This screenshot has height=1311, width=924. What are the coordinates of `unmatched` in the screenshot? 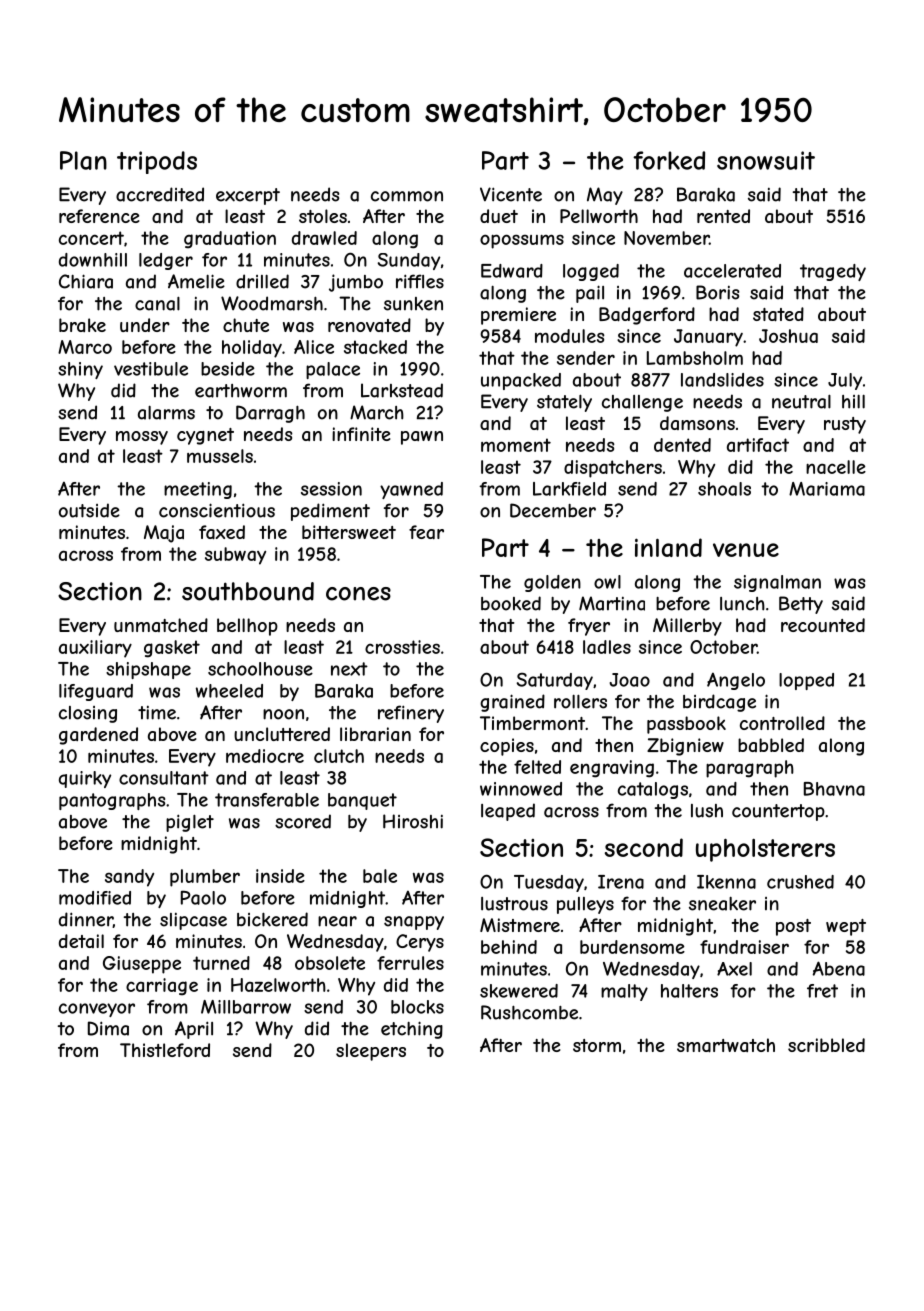 It's located at (161, 625).
